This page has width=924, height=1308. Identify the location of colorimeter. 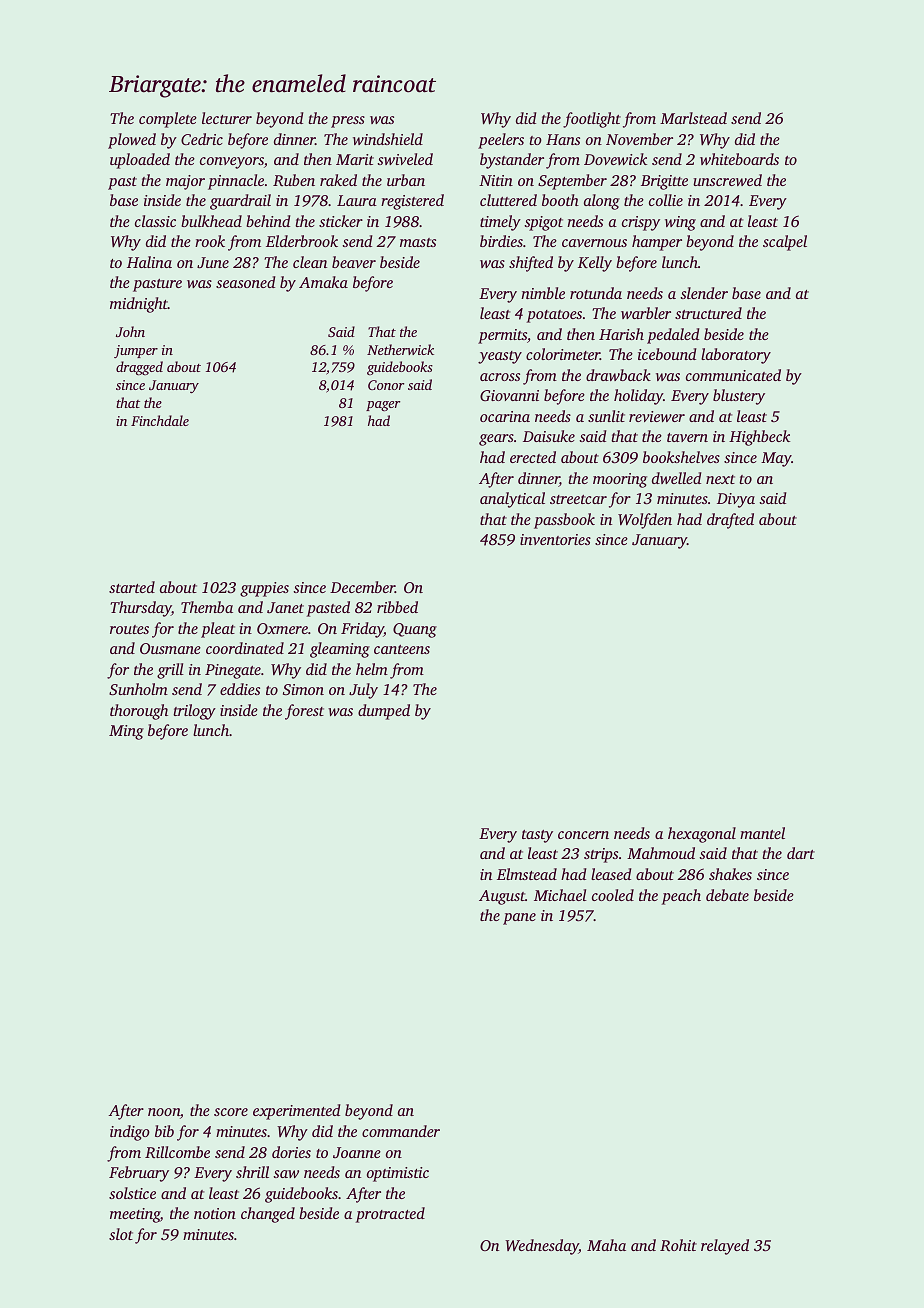
(563, 354).
